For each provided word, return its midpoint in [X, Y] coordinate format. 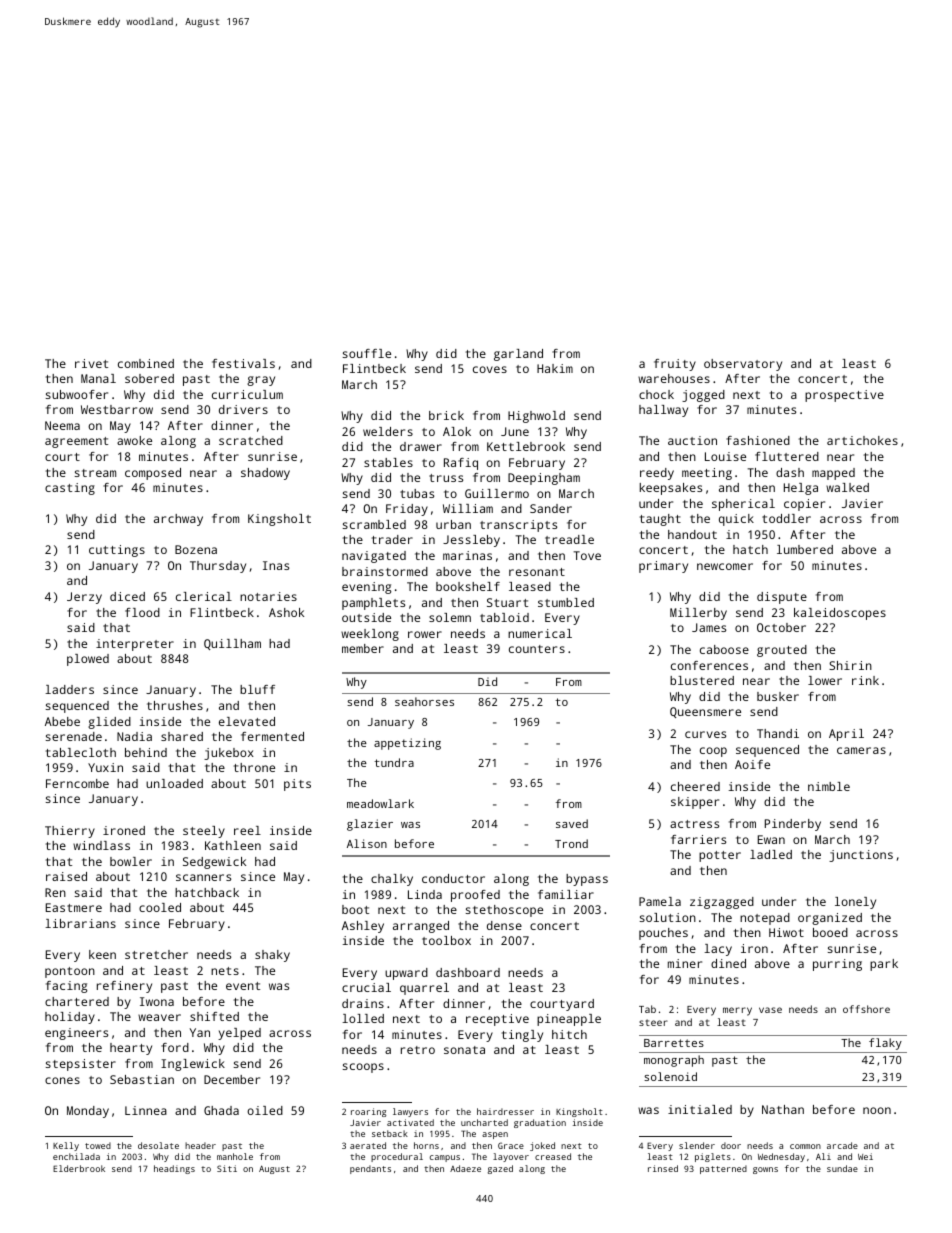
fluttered [787, 456]
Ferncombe [77, 783]
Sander [551, 508]
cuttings [117, 551]
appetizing [407, 744]
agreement [76, 442]
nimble [829, 786]
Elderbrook [79, 1168]
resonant [537, 572]
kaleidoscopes [840, 614]
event [243, 986]
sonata [464, 1050]
